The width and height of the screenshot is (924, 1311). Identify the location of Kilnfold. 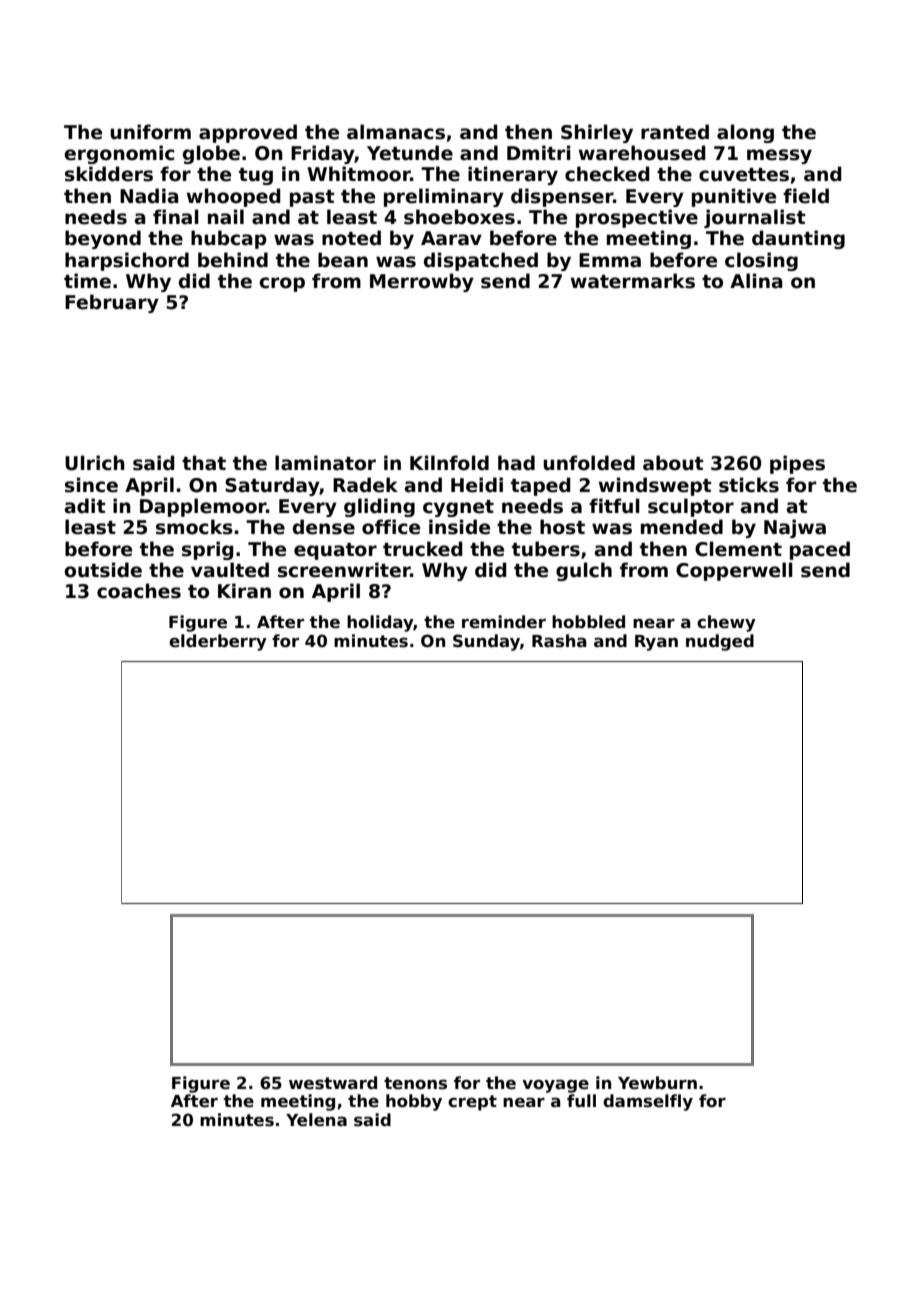
(449, 463).
